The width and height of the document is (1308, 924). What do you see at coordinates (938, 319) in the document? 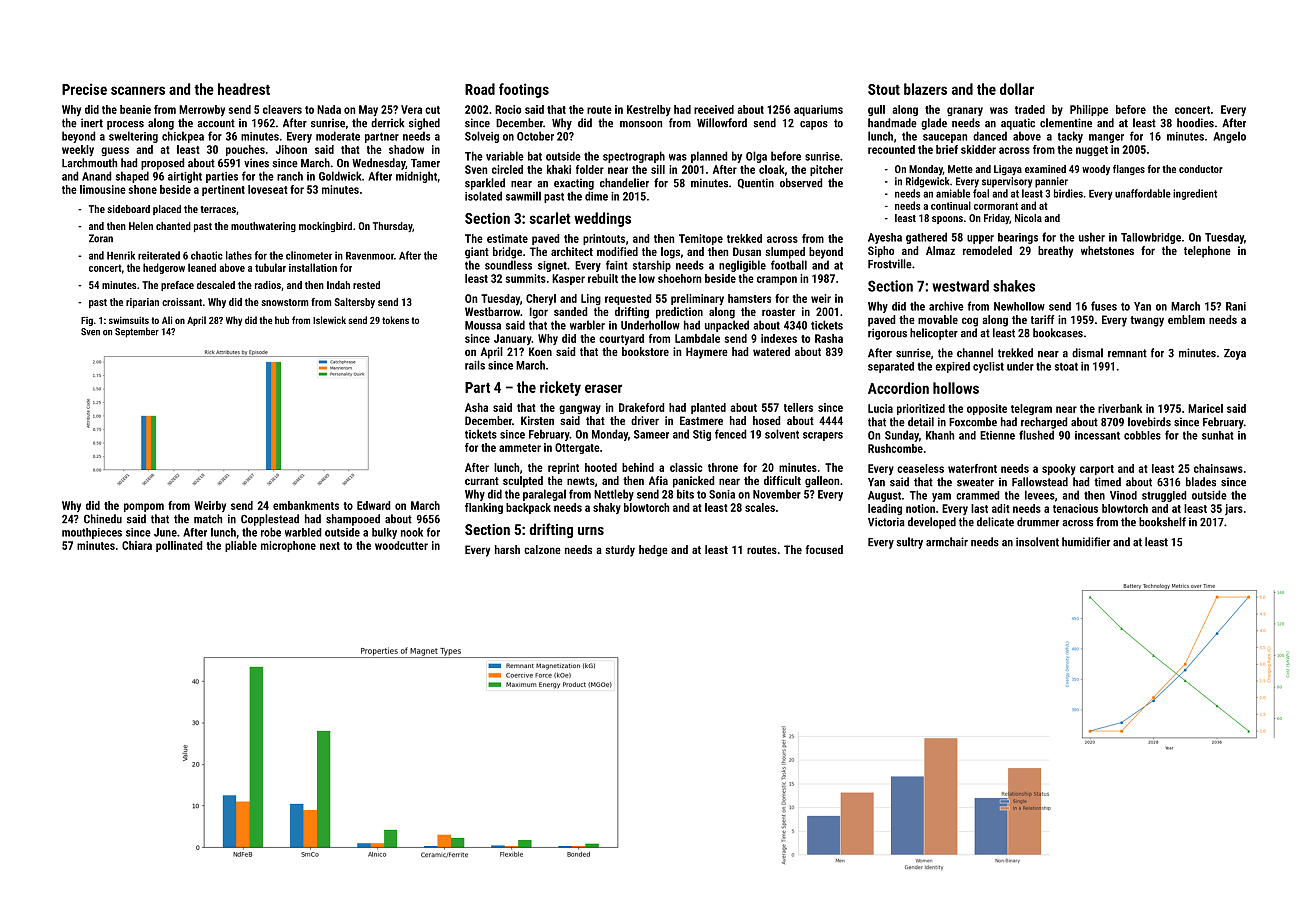
I see `movable` at bounding box center [938, 319].
